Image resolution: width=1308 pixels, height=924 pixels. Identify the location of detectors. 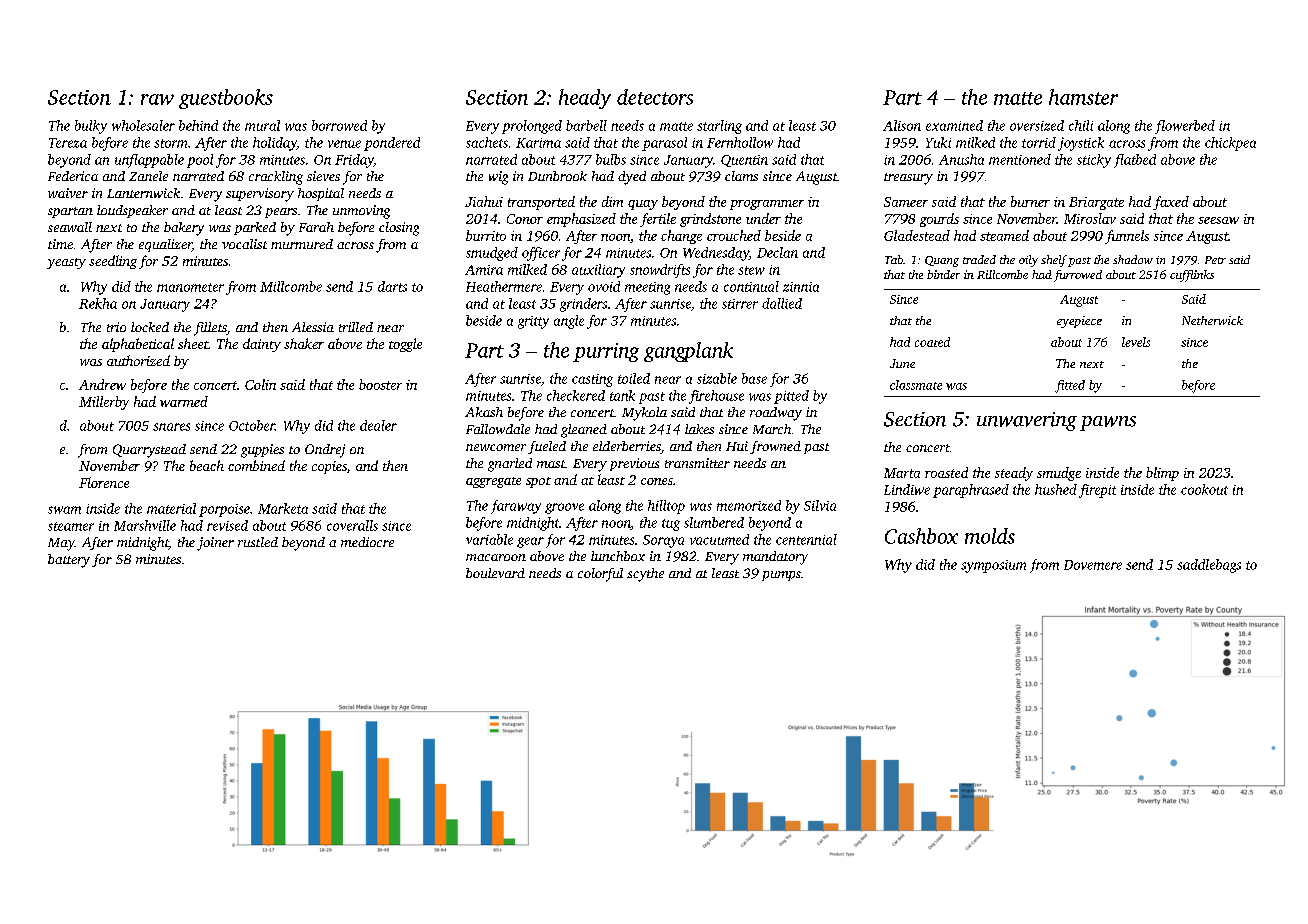
(655, 97).
